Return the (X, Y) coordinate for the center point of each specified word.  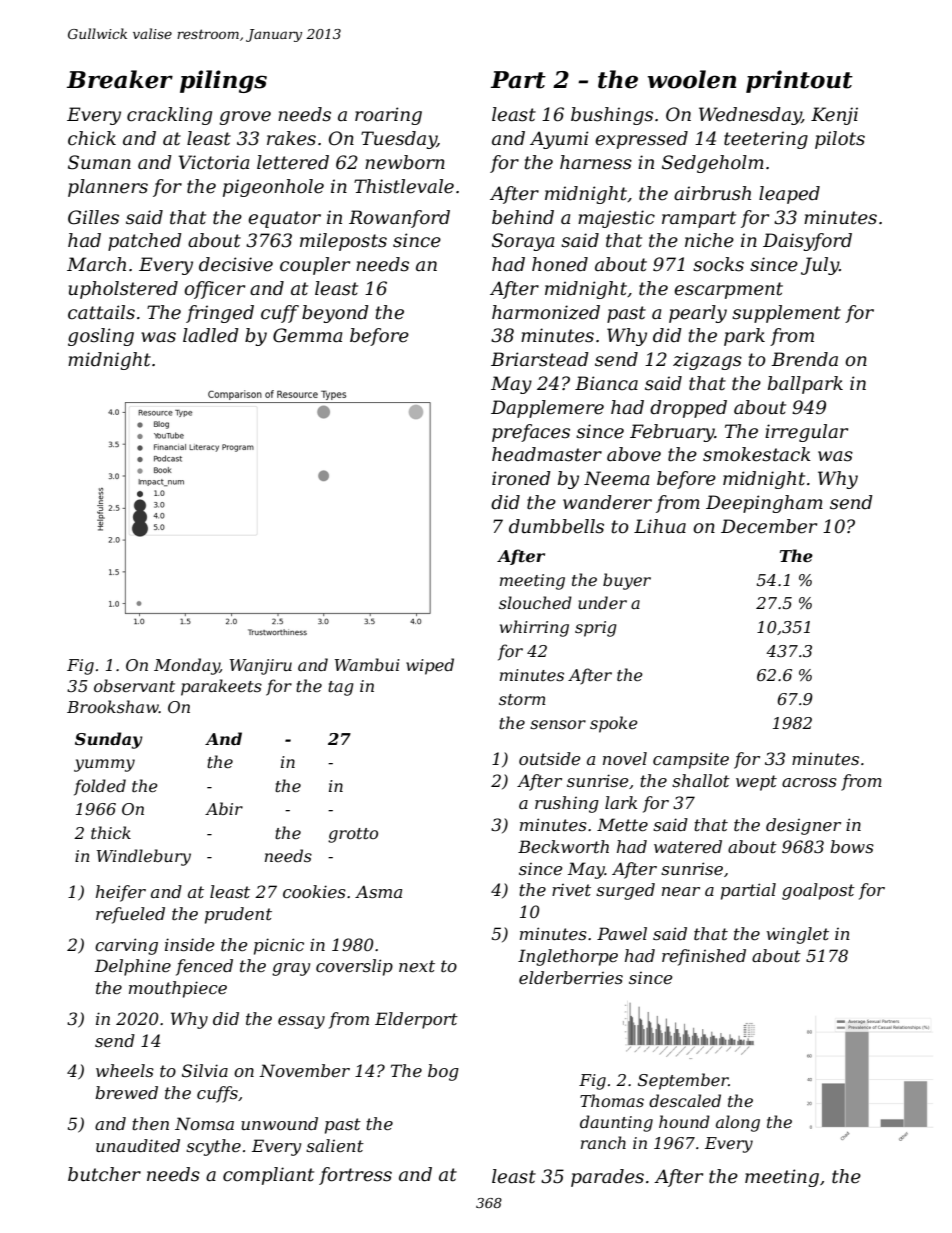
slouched (535, 602)
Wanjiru (261, 667)
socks (718, 264)
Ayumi (559, 140)
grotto (353, 835)
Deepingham (764, 504)
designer (803, 826)
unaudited (138, 1145)
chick (92, 138)
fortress (355, 1176)
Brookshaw (113, 706)
